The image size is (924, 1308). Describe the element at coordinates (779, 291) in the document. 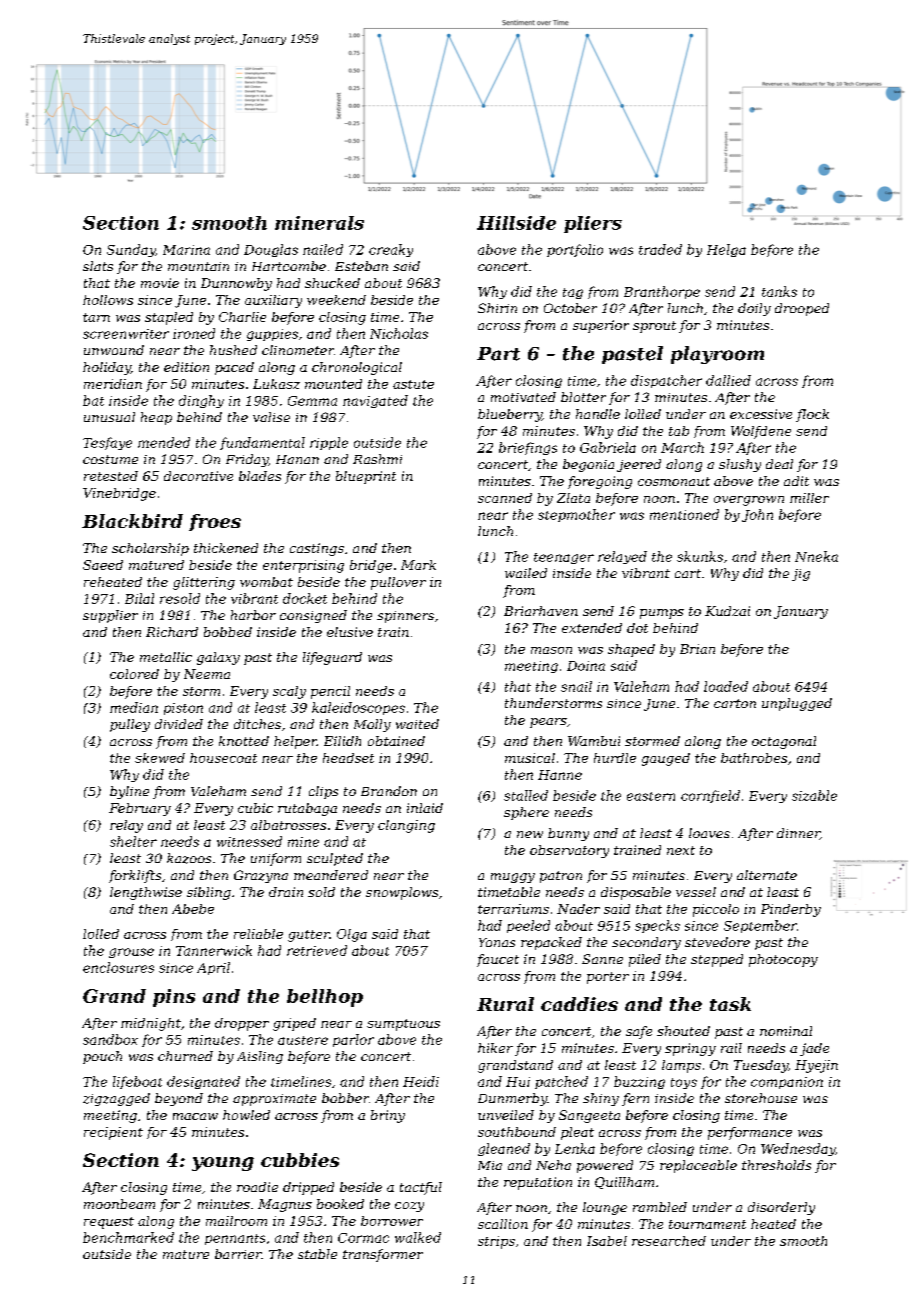

I see `tanks` at that location.
